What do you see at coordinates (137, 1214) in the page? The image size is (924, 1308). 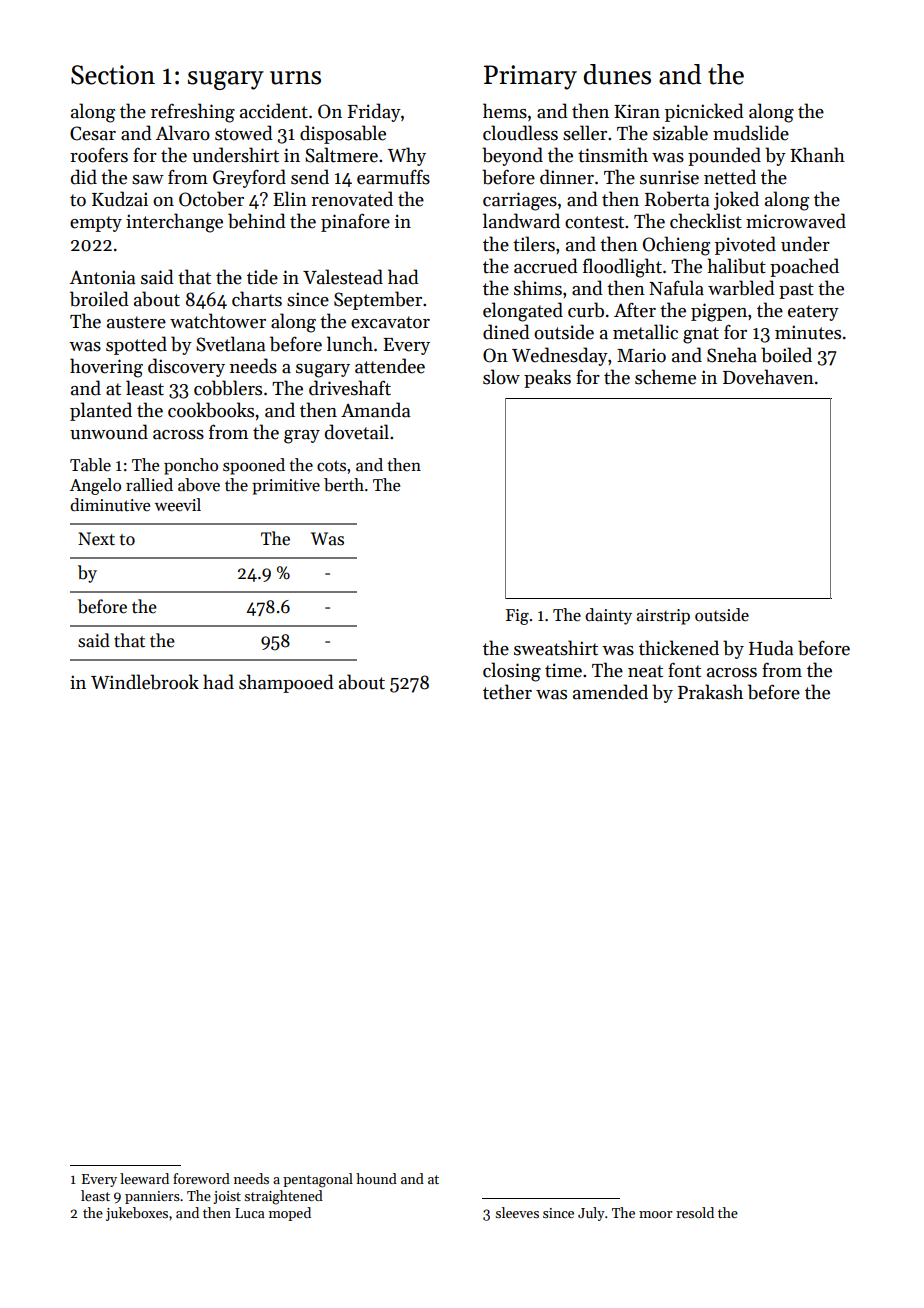 I see `jukeboxes` at bounding box center [137, 1214].
